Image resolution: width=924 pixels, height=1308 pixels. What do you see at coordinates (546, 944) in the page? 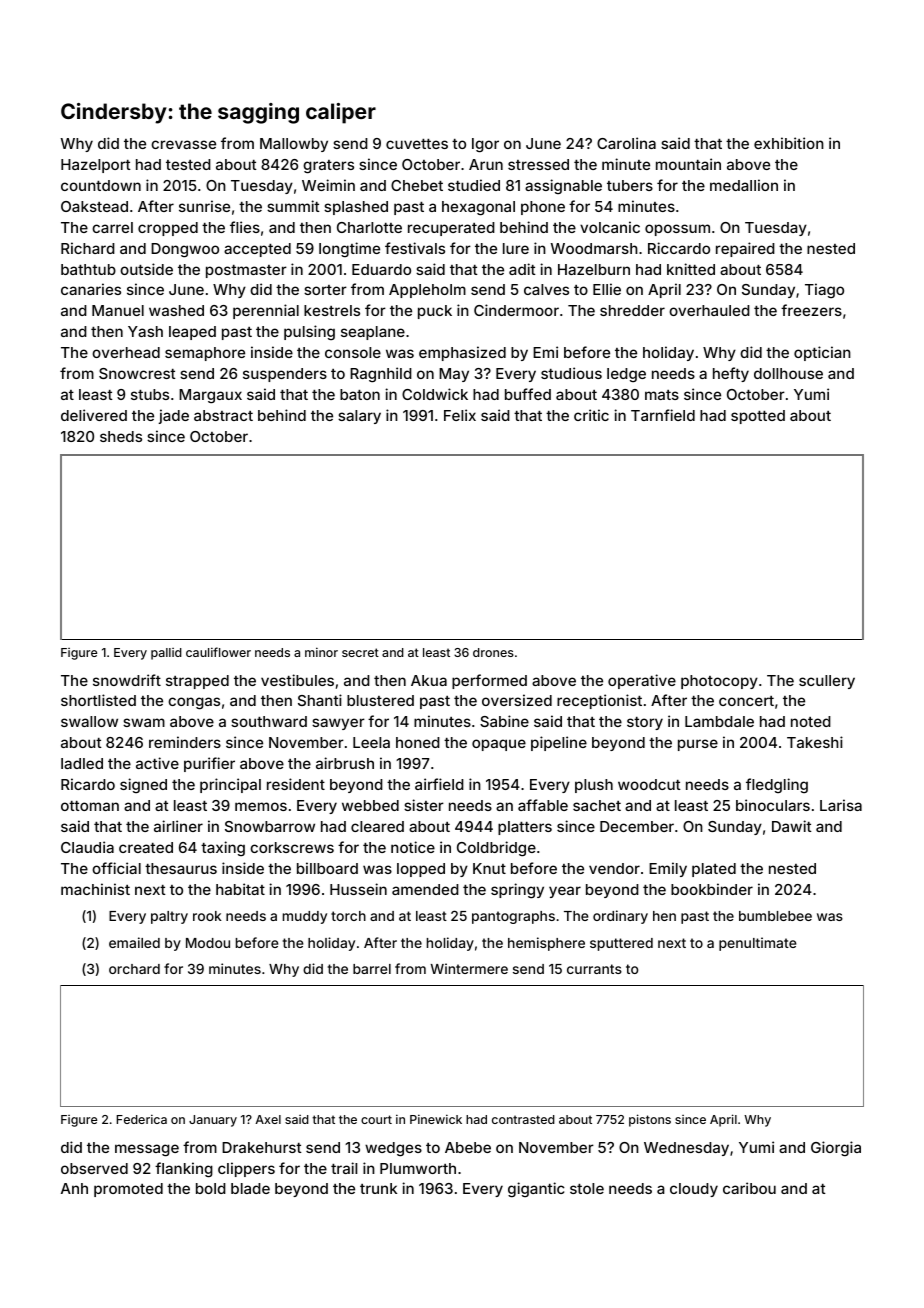
I see `hemisphere` at bounding box center [546, 944].
